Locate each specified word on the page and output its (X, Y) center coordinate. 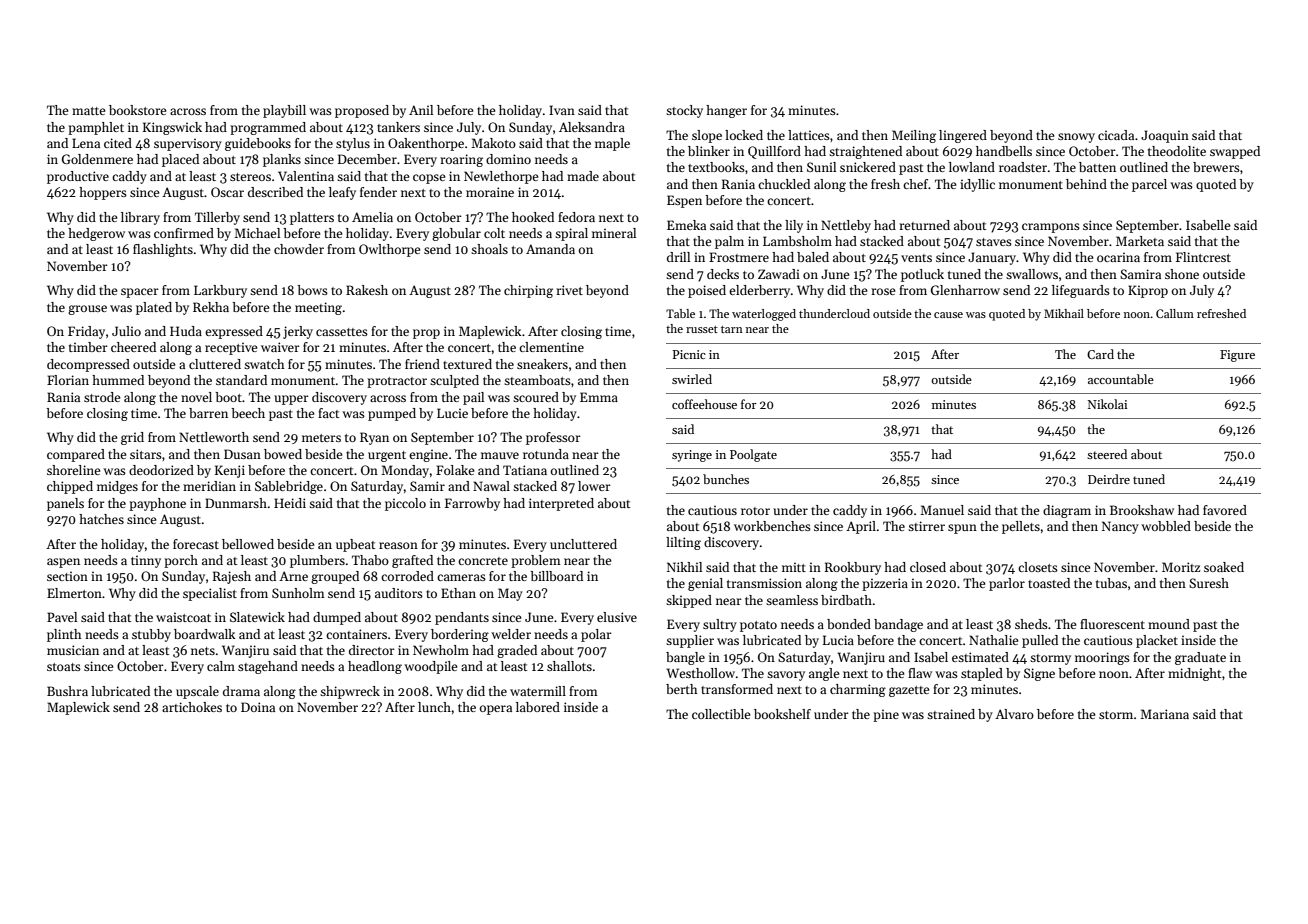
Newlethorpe (501, 177)
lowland (972, 167)
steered (1107, 454)
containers (356, 634)
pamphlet (96, 128)
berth (682, 689)
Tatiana (525, 470)
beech (248, 413)
